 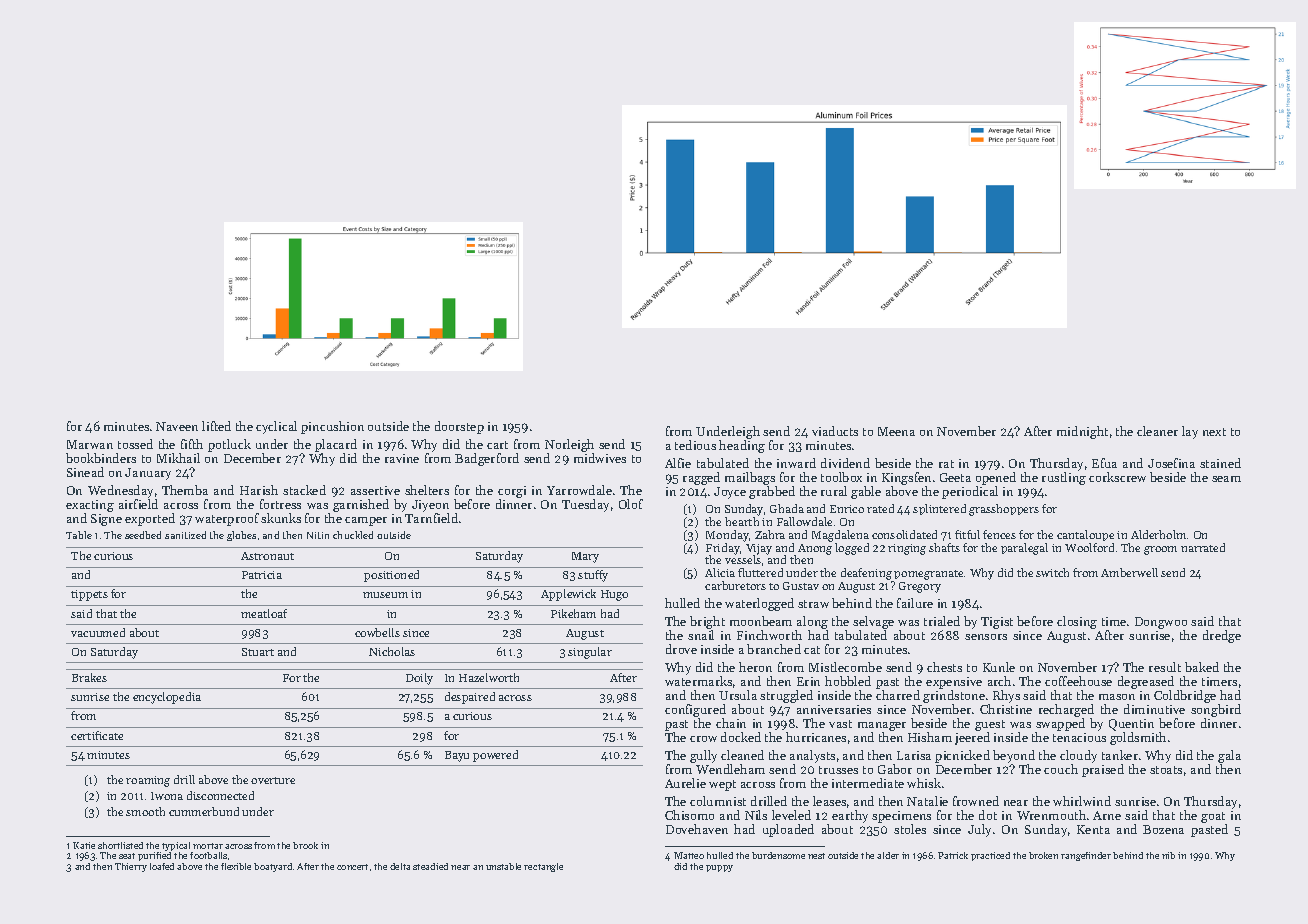 I want to click on Hisham, so click(x=930, y=737).
